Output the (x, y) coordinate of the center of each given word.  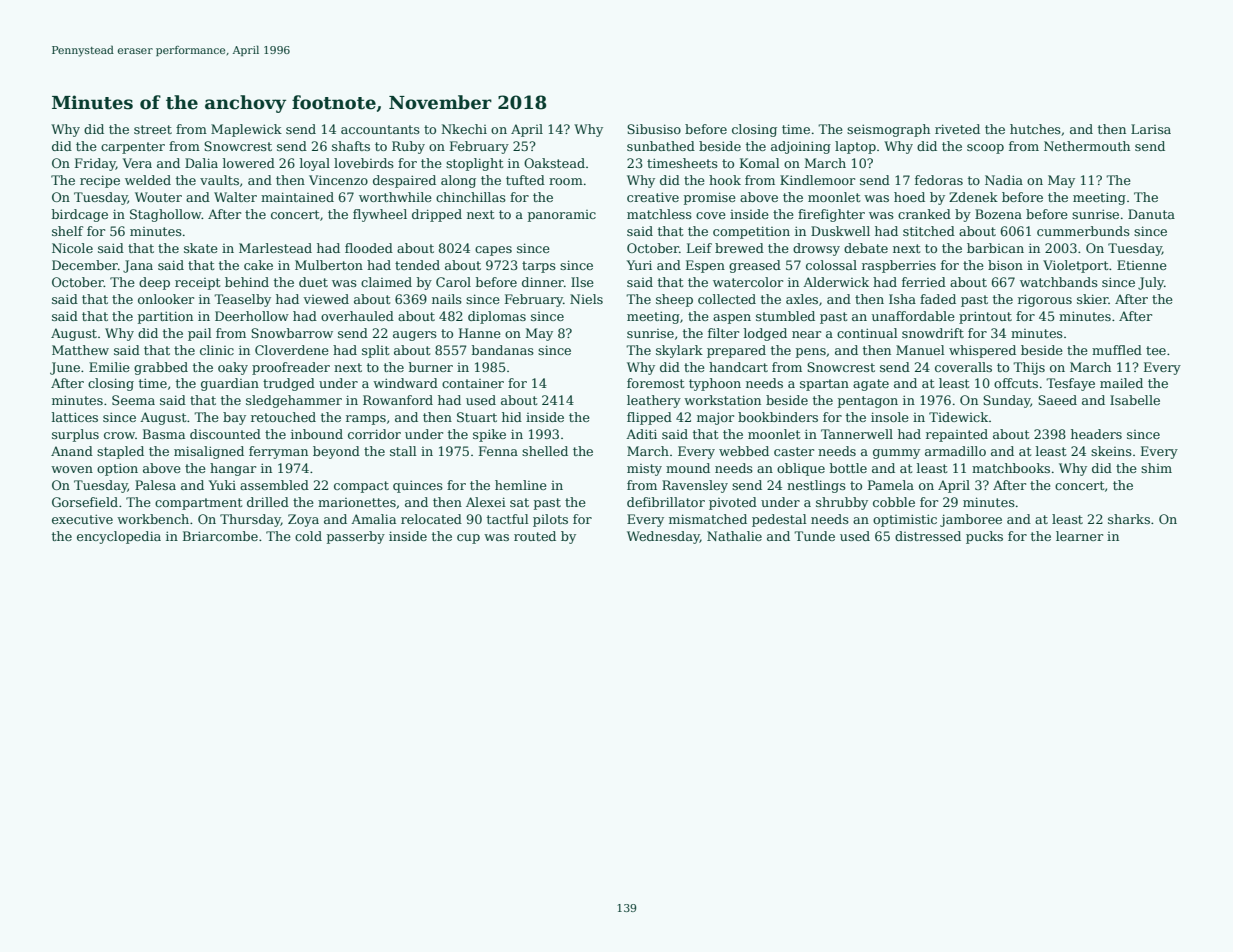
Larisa (1151, 129)
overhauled (357, 316)
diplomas (497, 317)
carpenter (133, 148)
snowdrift (933, 333)
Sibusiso (654, 129)
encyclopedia (119, 537)
